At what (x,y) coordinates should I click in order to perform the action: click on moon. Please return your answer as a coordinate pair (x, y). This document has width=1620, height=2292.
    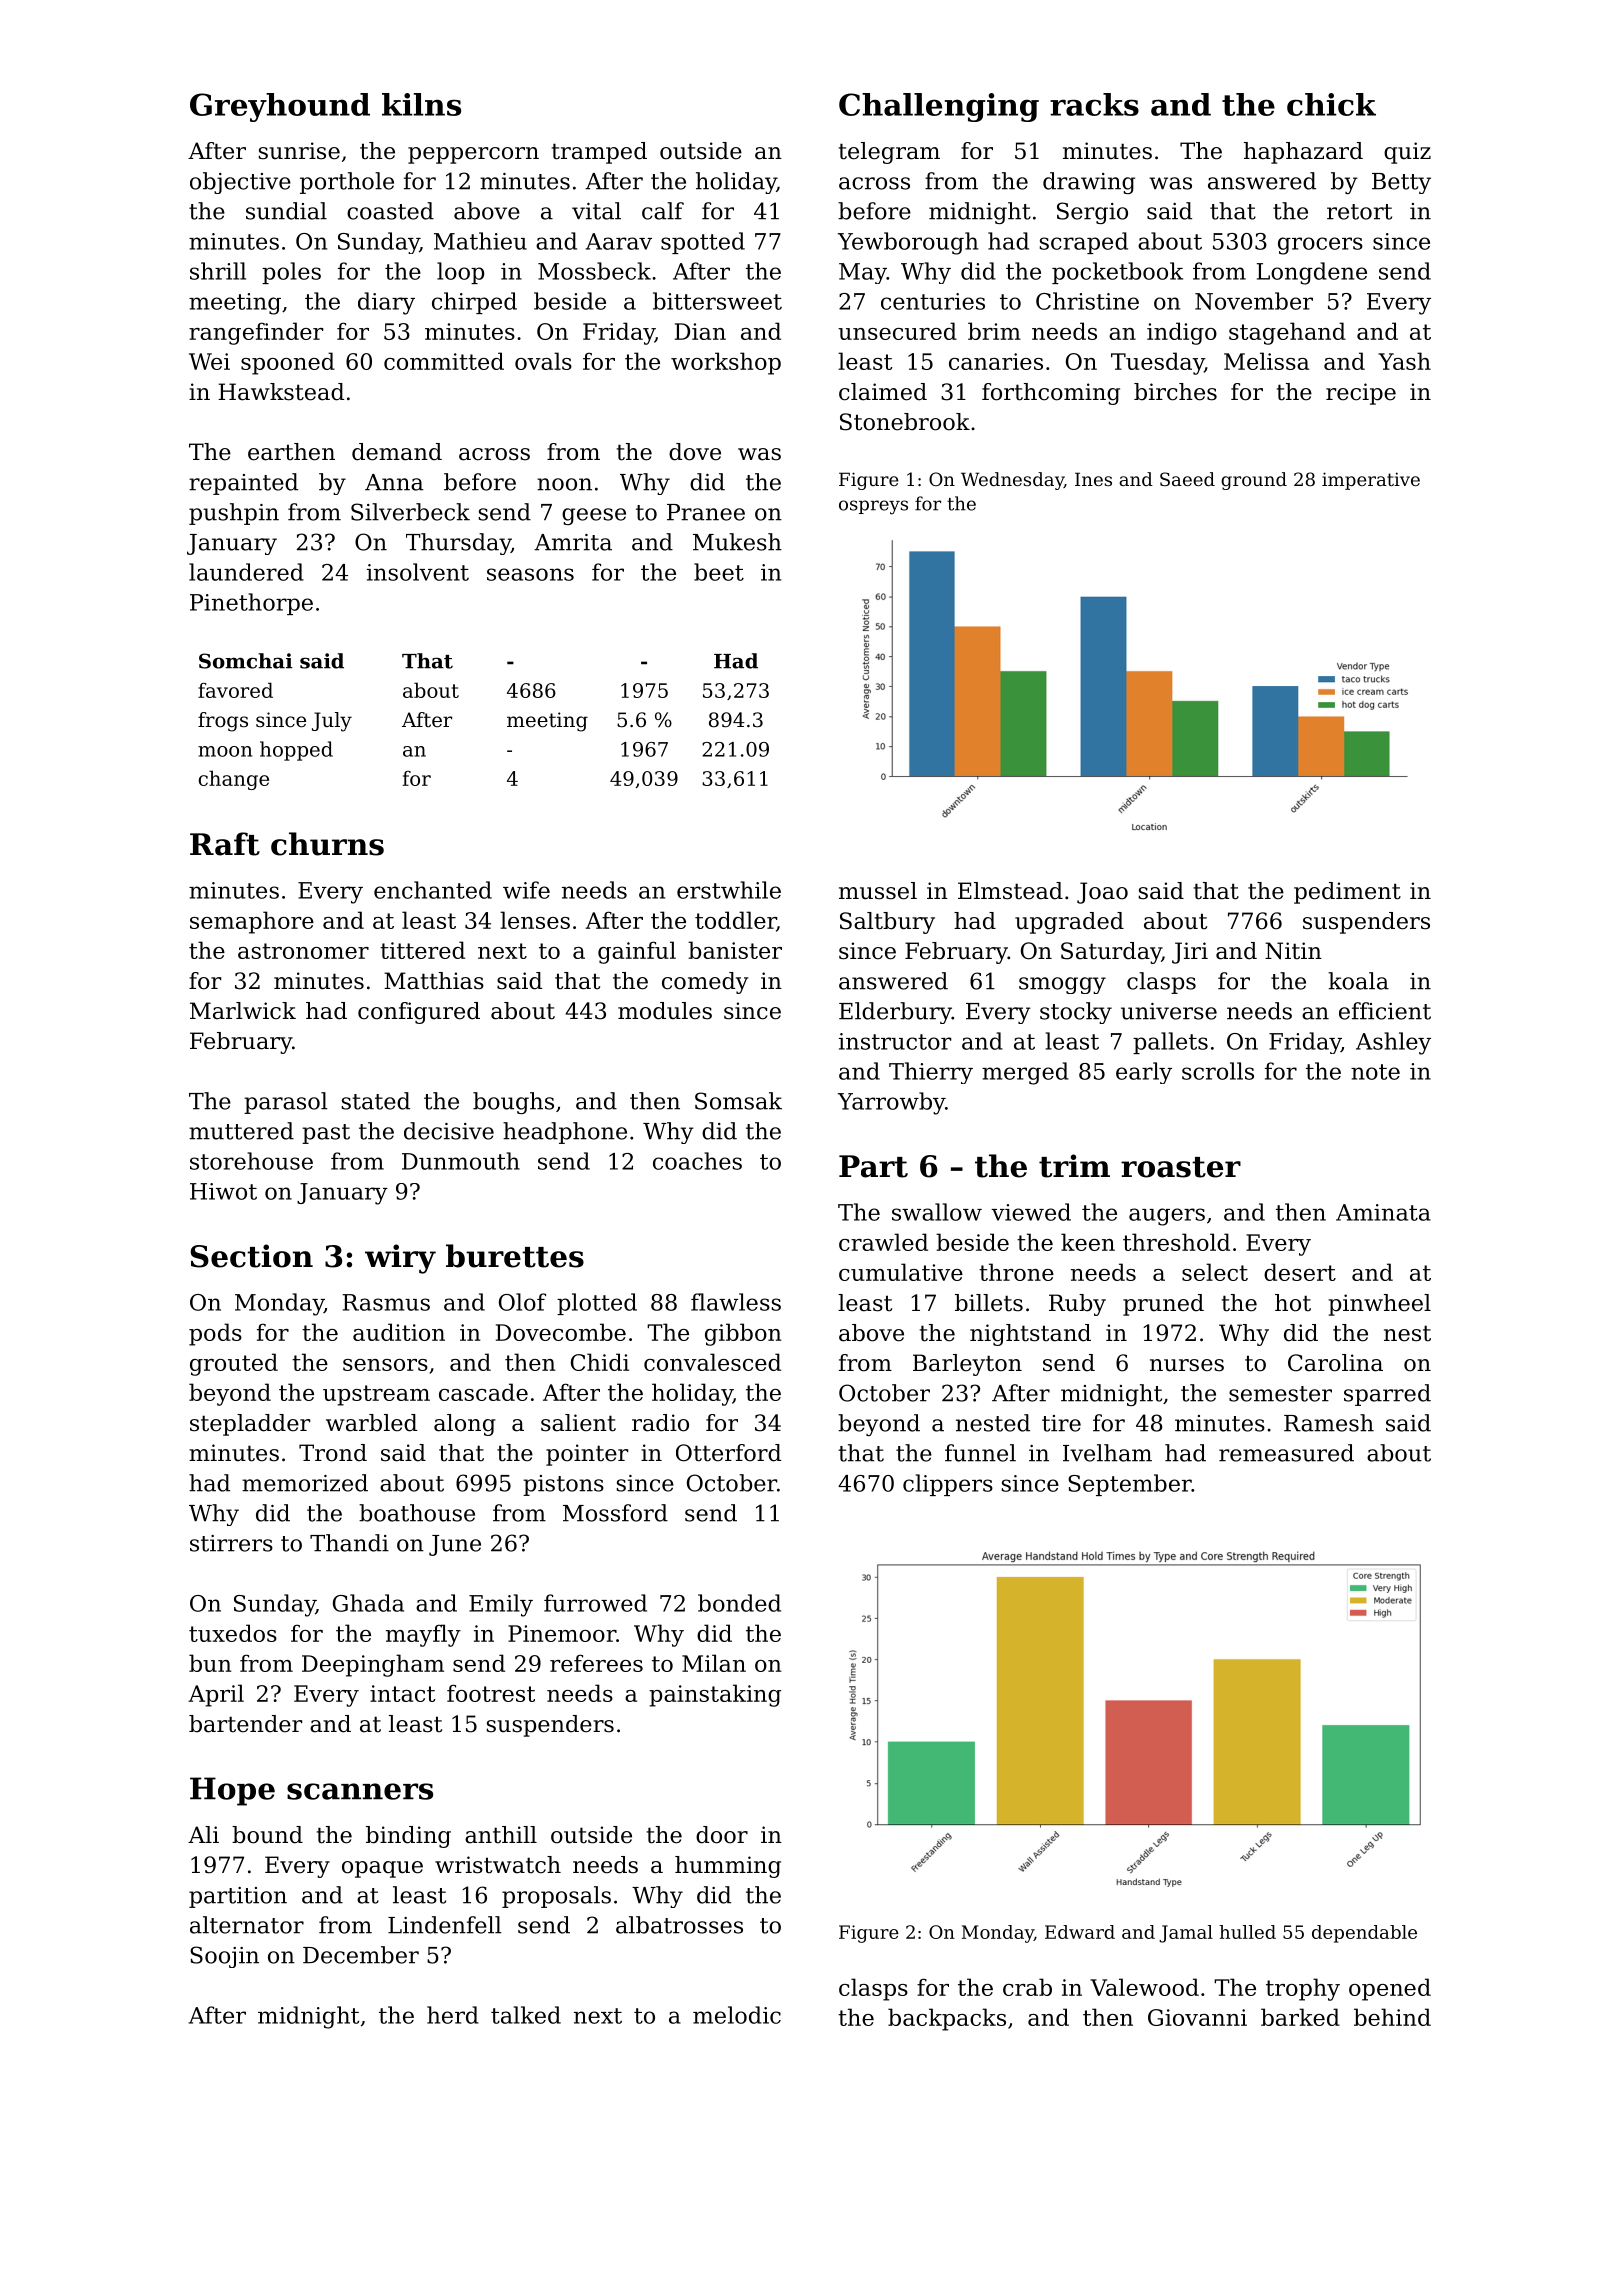
    Looking at the image, I should click on (225, 751).
